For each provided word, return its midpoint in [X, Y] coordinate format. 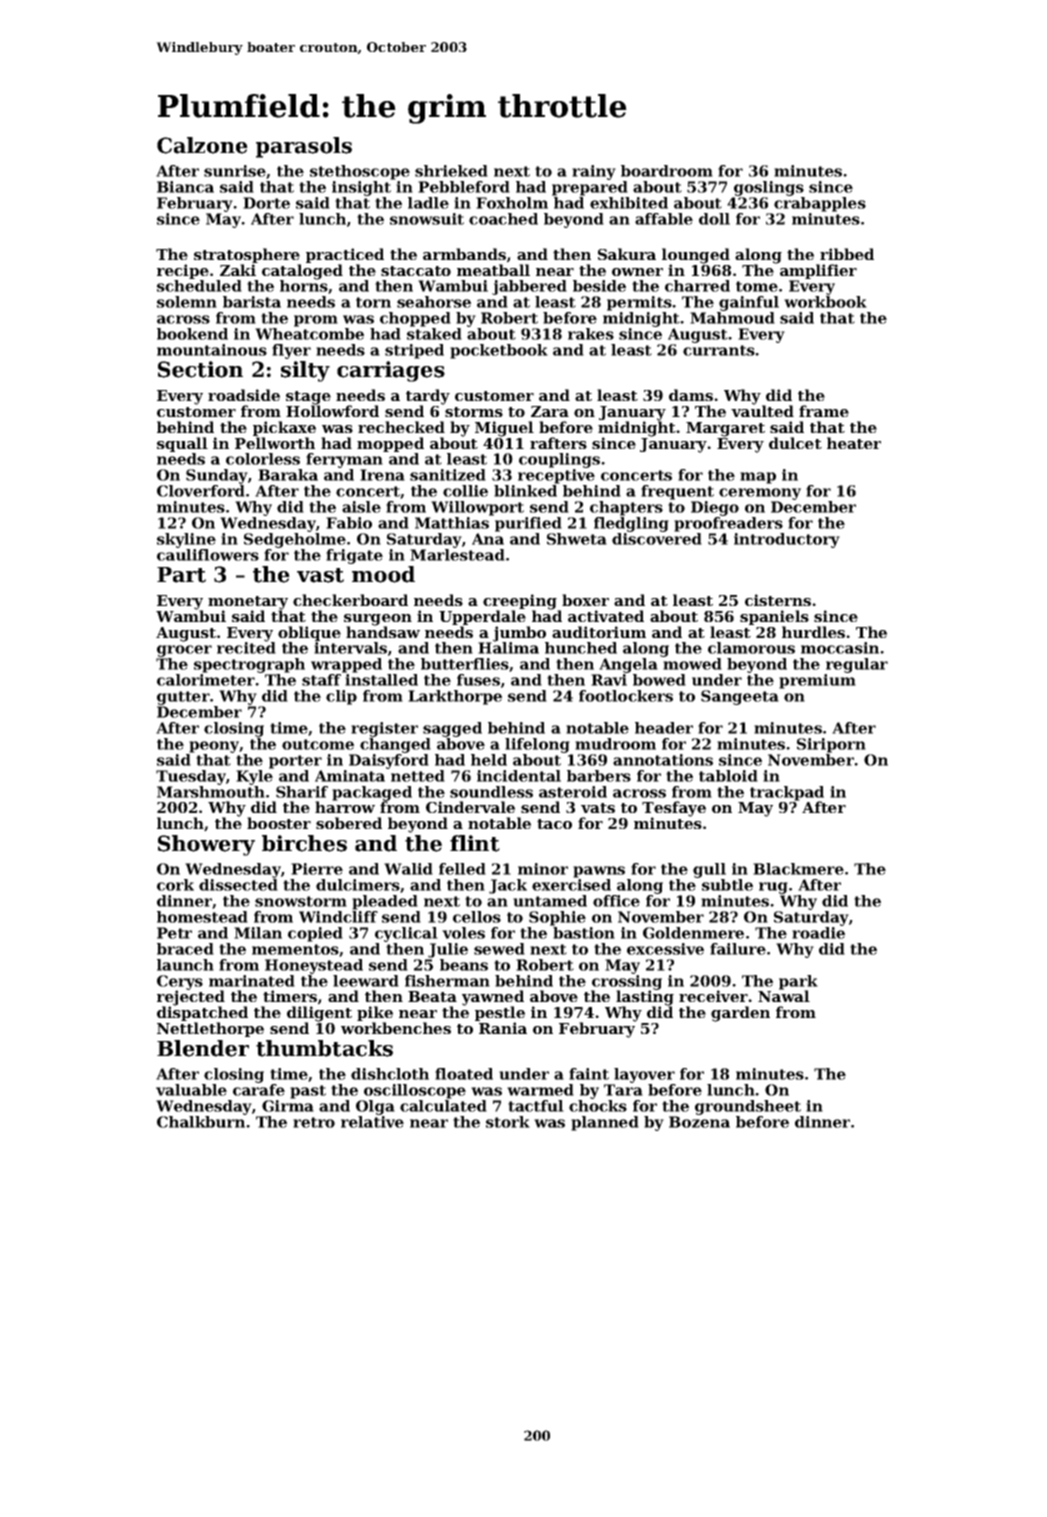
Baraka [288, 475]
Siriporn [831, 745]
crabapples [820, 204]
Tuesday [191, 777]
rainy [594, 172]
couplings [559, 460]
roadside [244, 395]
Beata [432, 996]
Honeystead [314, 966]
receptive [556, 476]
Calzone [202, 145]
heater [854, 443]
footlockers [626, 696]
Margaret [725, 429]
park [798, 982]
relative [372, 1122]
